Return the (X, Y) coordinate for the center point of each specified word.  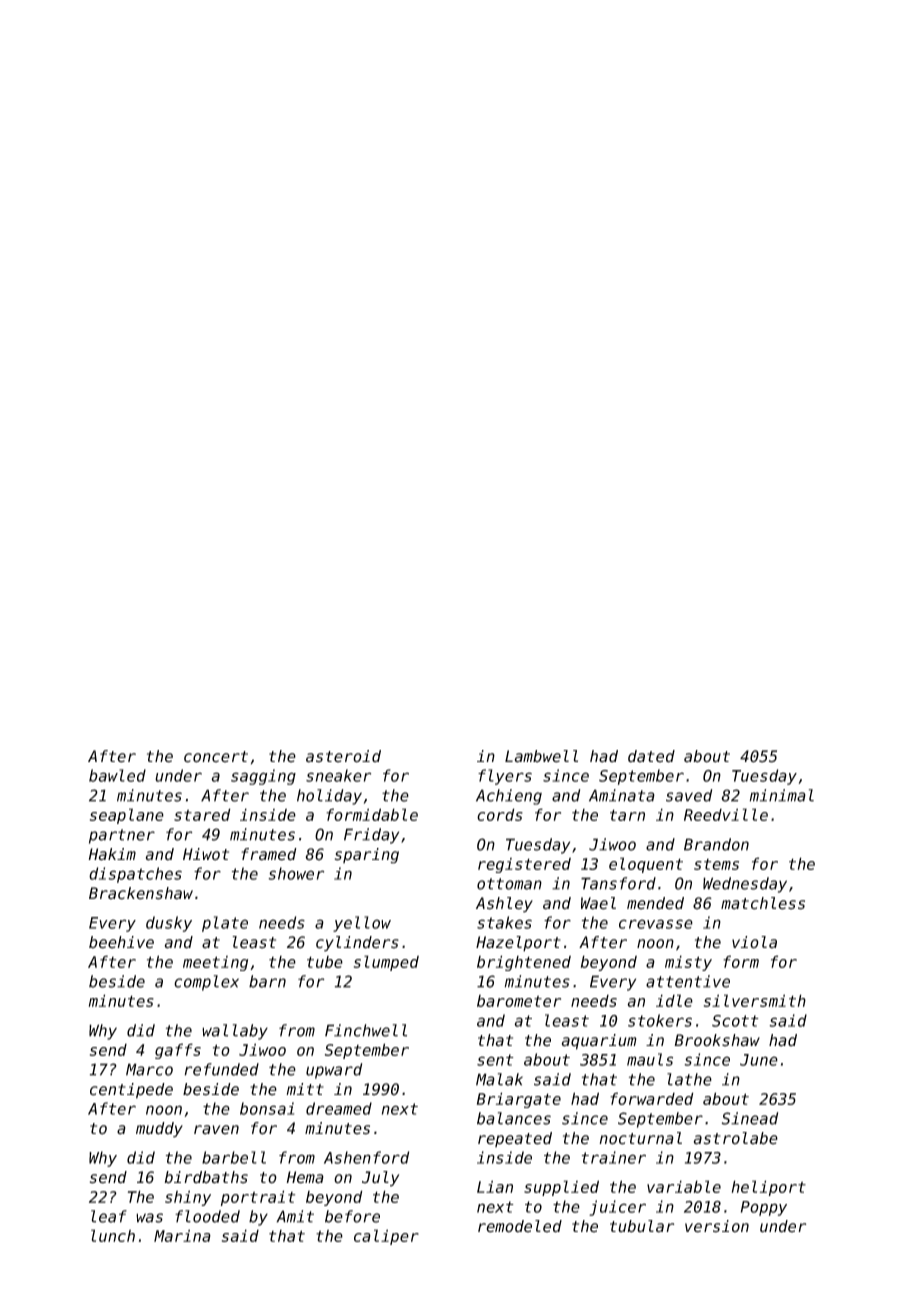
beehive (121, 942)
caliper (386, 1237)
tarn (627, 815)
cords (500, 814)
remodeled (520, 1226)
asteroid (343, 756)
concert (216, 757)
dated (651, 756)
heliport (769, 1188)
